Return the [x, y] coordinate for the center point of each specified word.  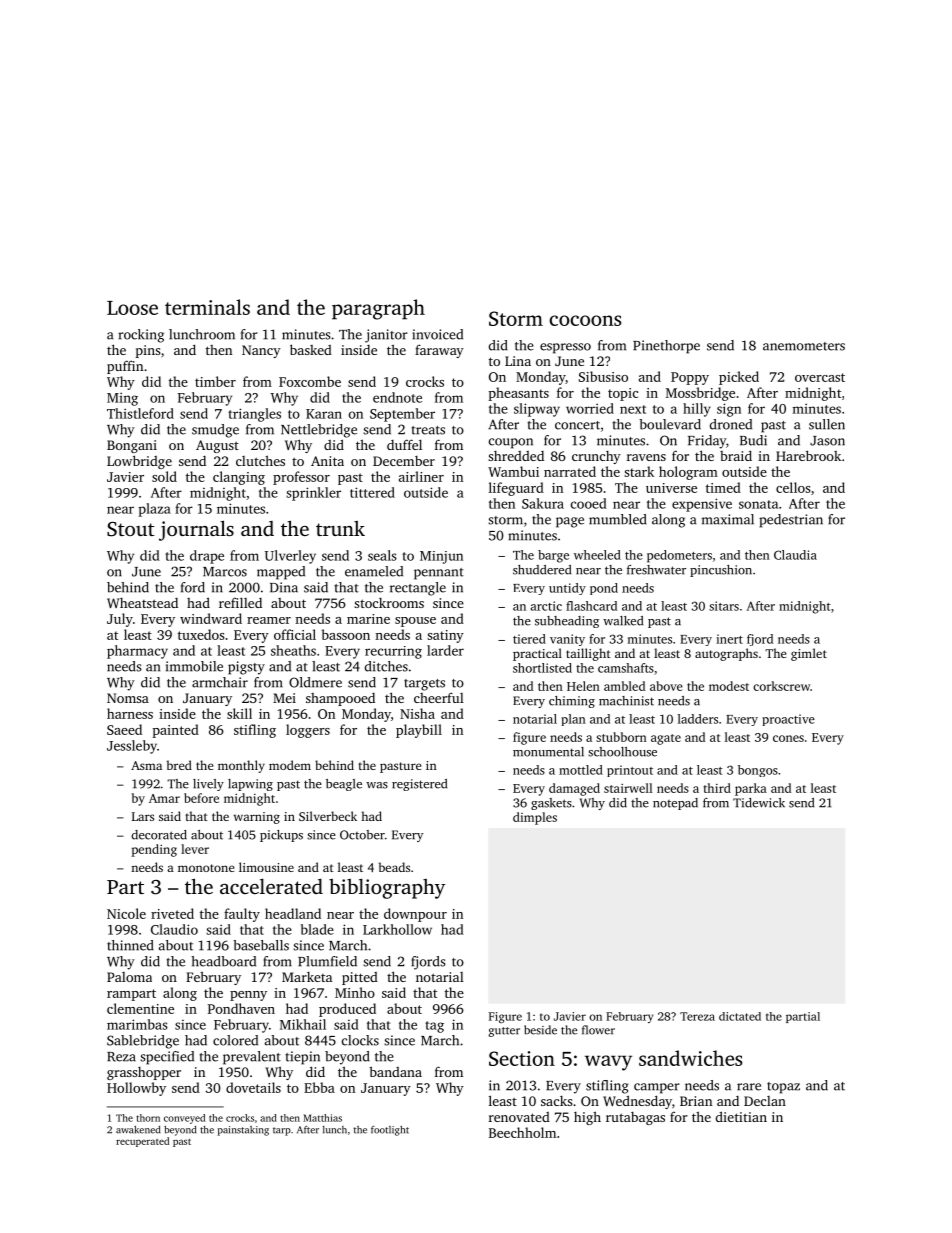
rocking [141, 336]
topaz [783, 1088]
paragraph [378, 309]
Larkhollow [397, 929]
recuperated [142, 1142]
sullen [827, 424]
